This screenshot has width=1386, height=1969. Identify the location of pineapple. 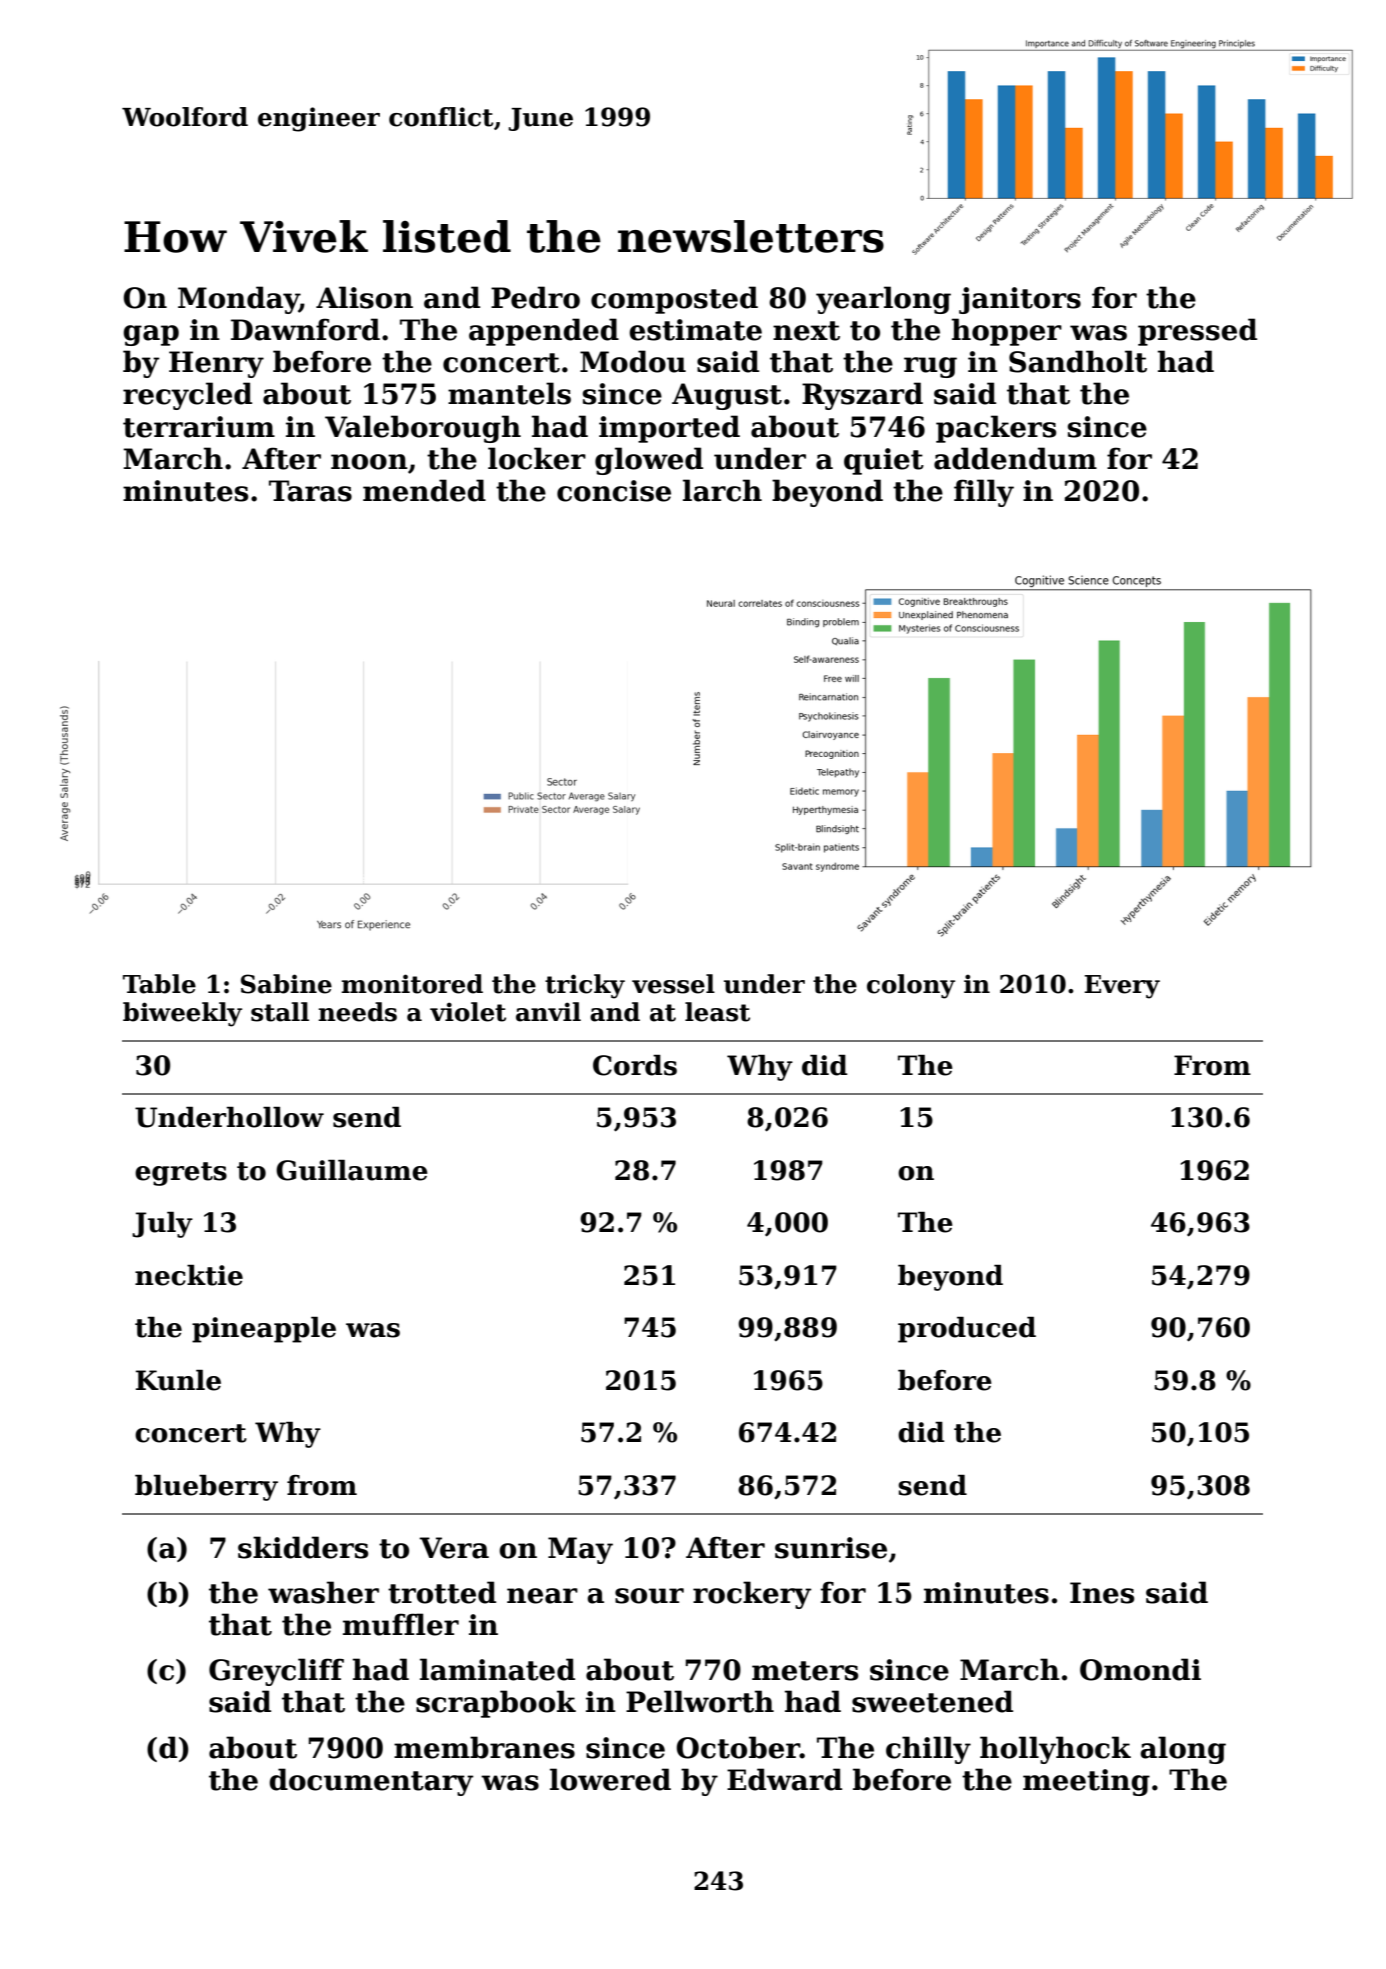
(264, 1330).
